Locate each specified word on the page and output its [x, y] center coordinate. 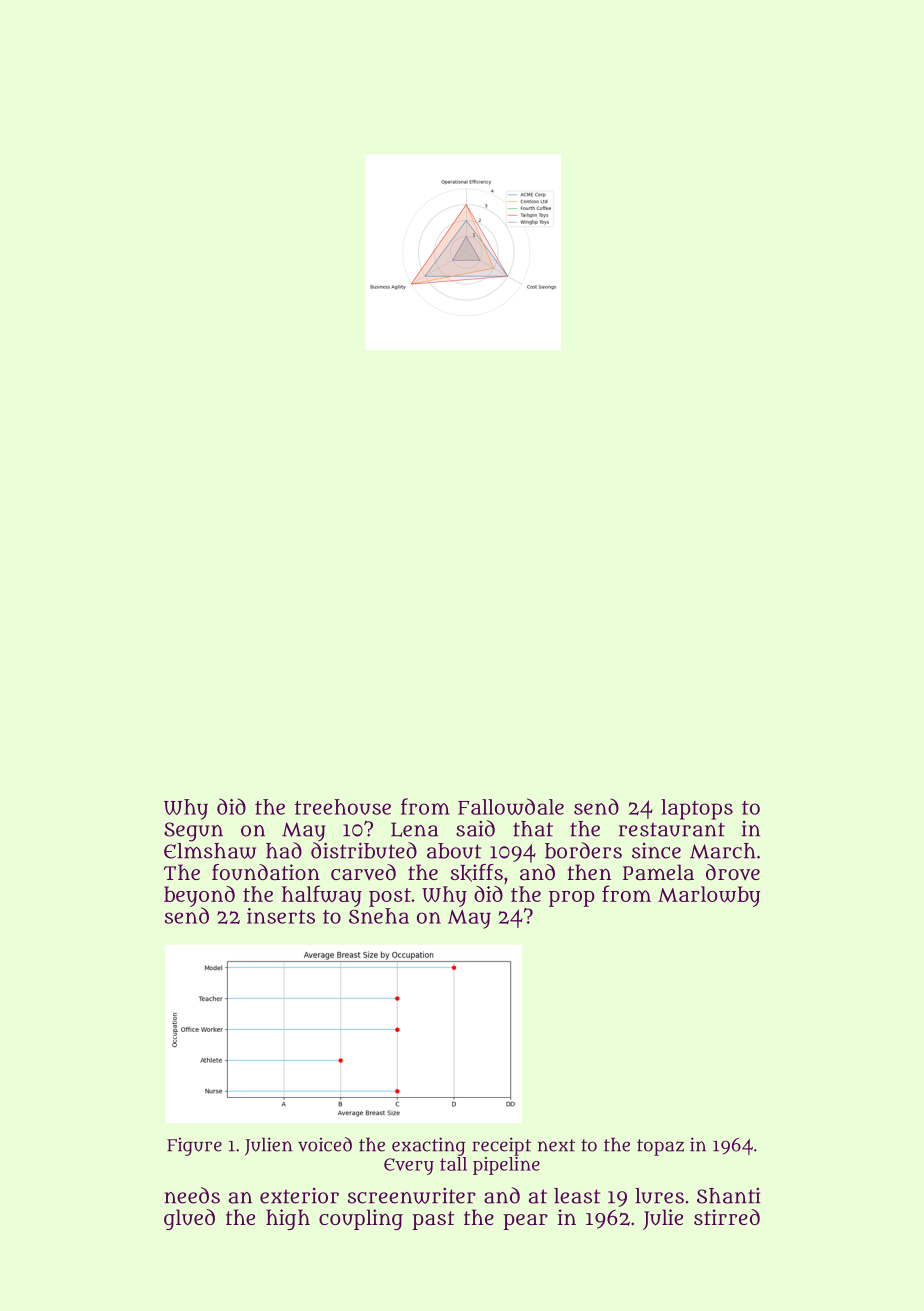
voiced [325, 1144]
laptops [697, 809]
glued [189, 1219]
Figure [194, 1146]
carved [363, 872]
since [656, 851]
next [556, 1145]
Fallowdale [511, 806]
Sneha [379, 916]
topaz [660, 1147]
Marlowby [709, 896]
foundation [266, 872]
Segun [193, 832]
